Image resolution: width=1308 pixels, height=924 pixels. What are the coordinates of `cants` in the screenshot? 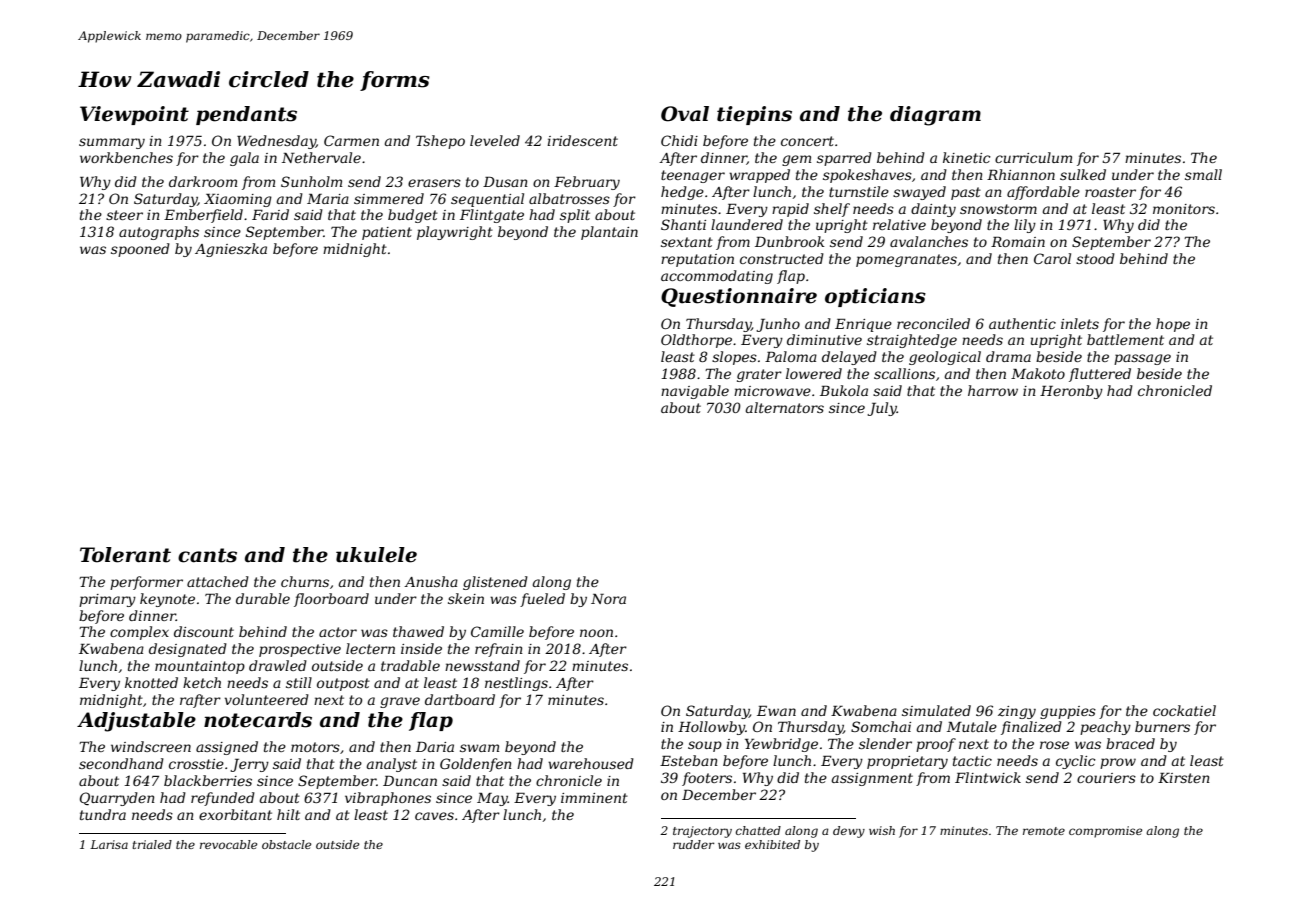 It's located at (207, 555).
